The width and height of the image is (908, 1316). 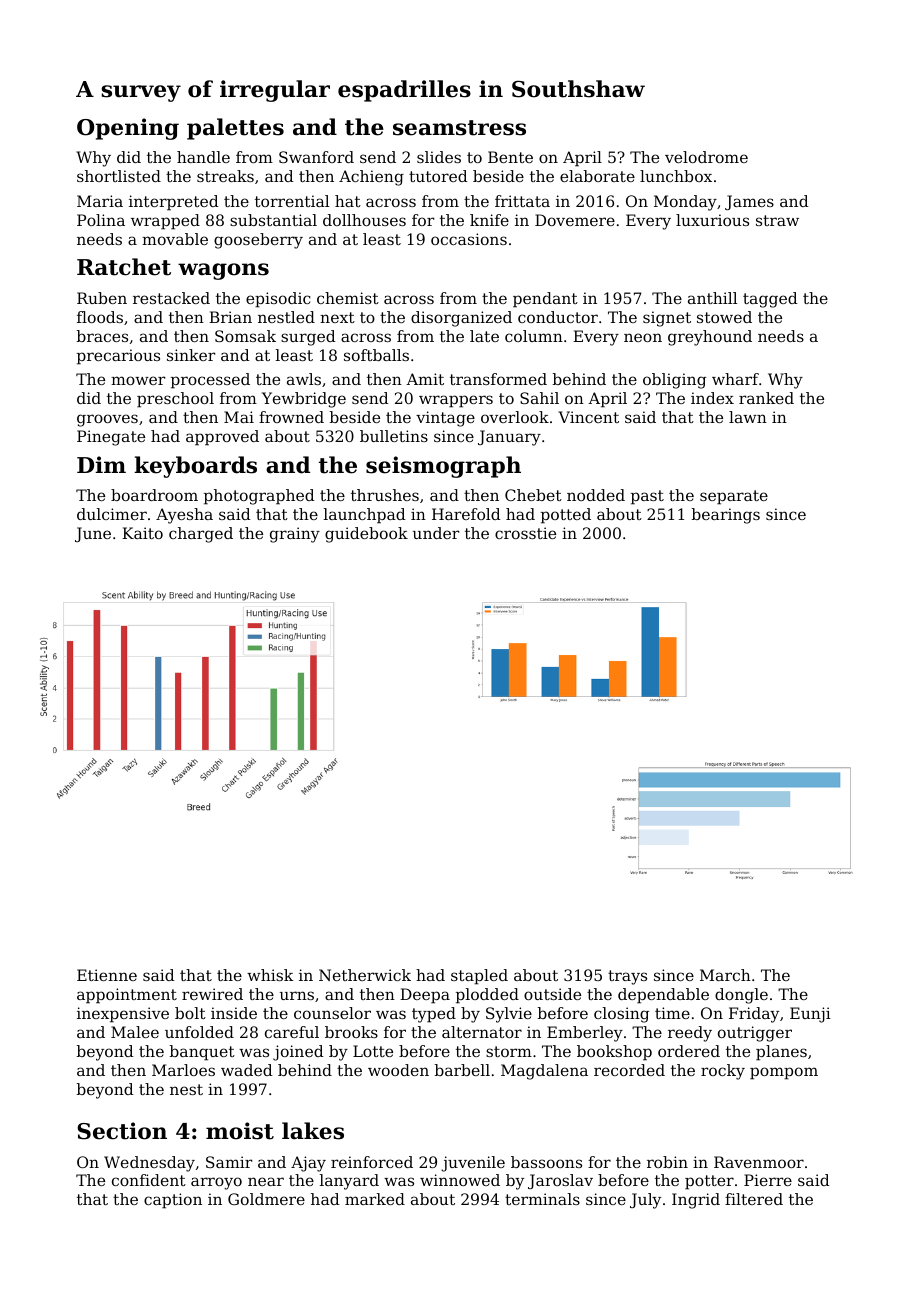 I want to click on wharf, so click(x=735, y=379).
